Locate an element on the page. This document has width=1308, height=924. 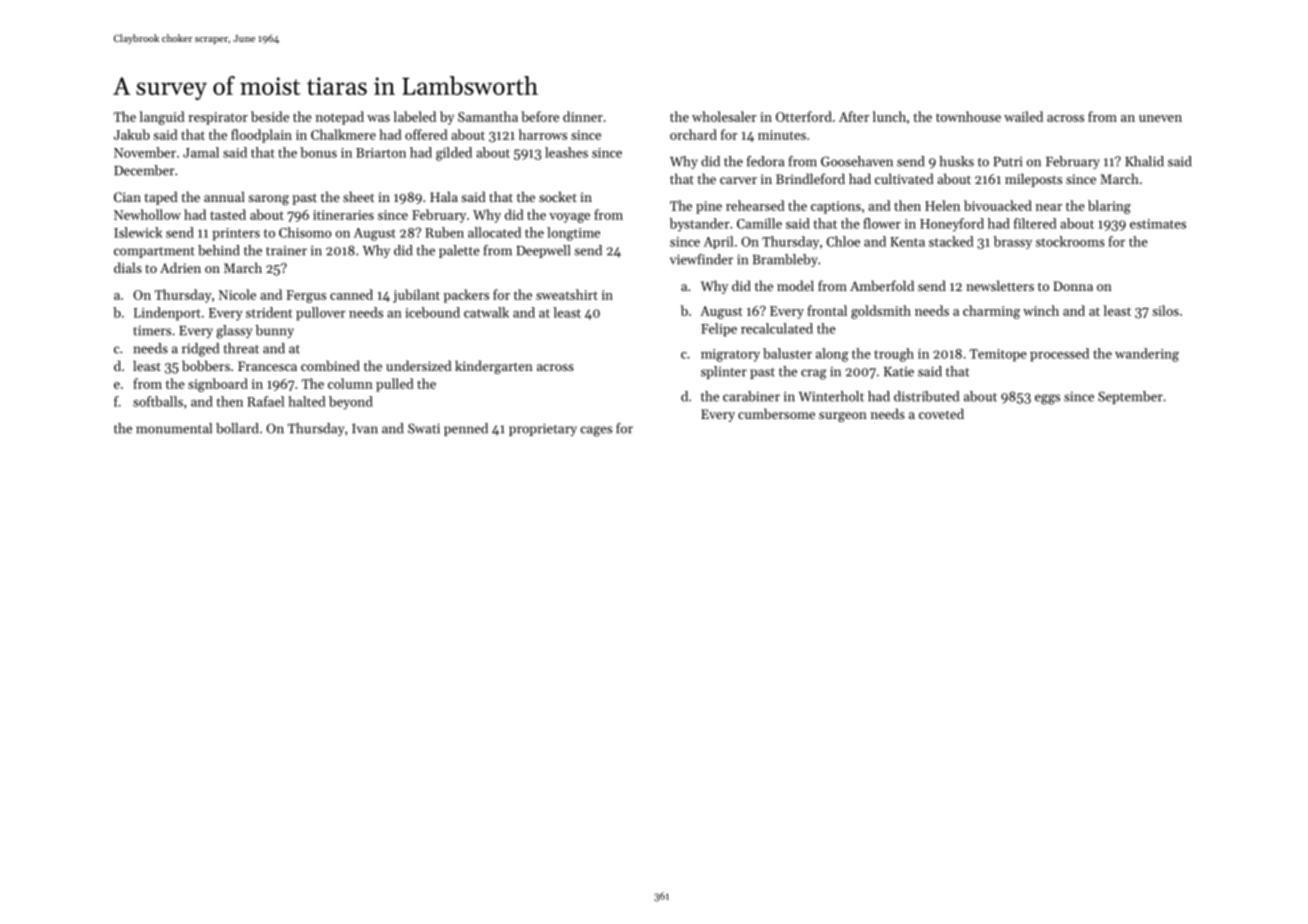
timers is located at coordinates (152, 331).
